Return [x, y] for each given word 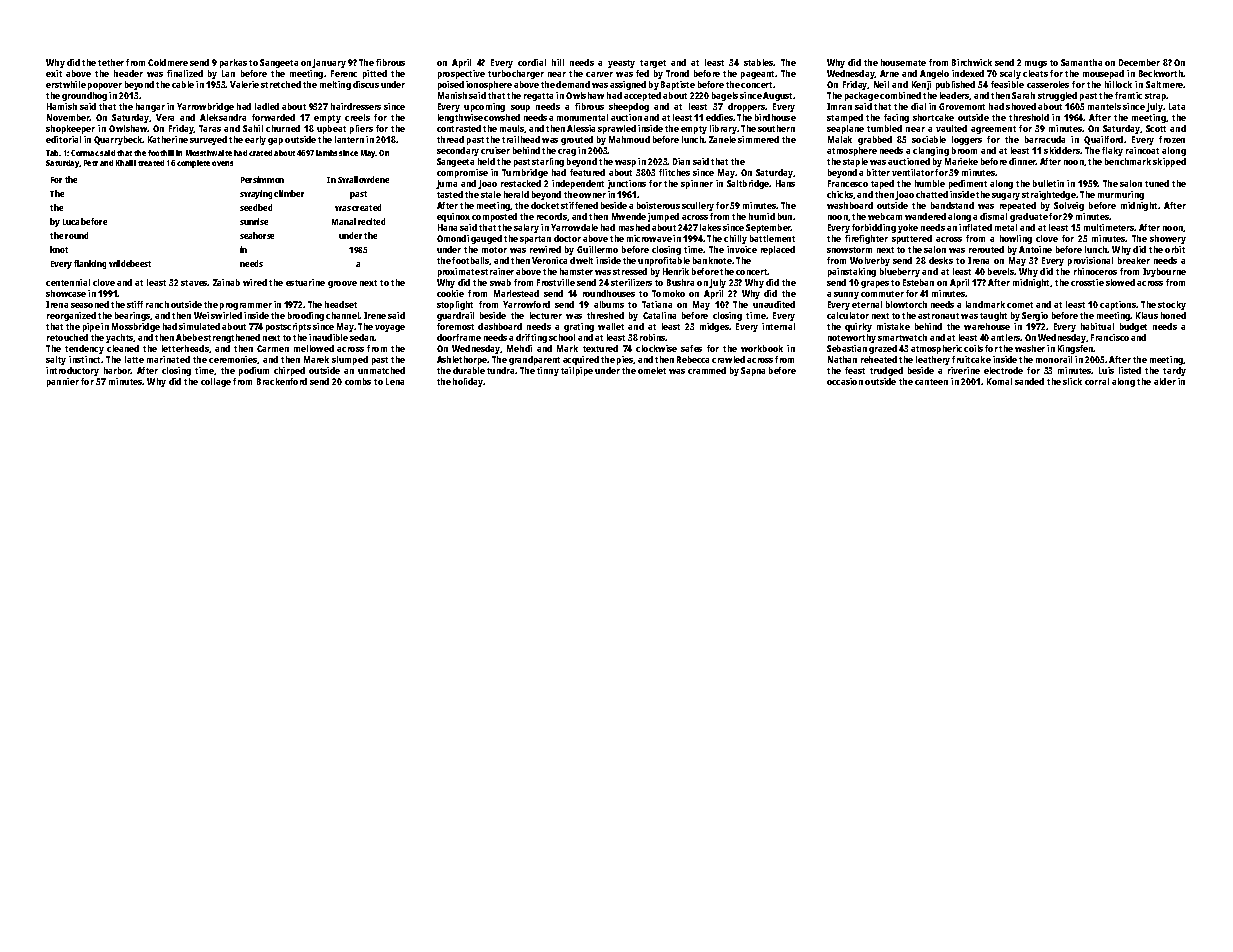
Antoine [1035, 249]
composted [494, 217]
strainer [497, 271]
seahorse [257, 235]
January [329, 63]
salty [56, 360]
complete [193, 164]
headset [341, 304]
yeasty [621, 64]
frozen [1172, 139]
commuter [882, 294]
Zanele [722, 139]
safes [691, 348]
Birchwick [972, 62]
